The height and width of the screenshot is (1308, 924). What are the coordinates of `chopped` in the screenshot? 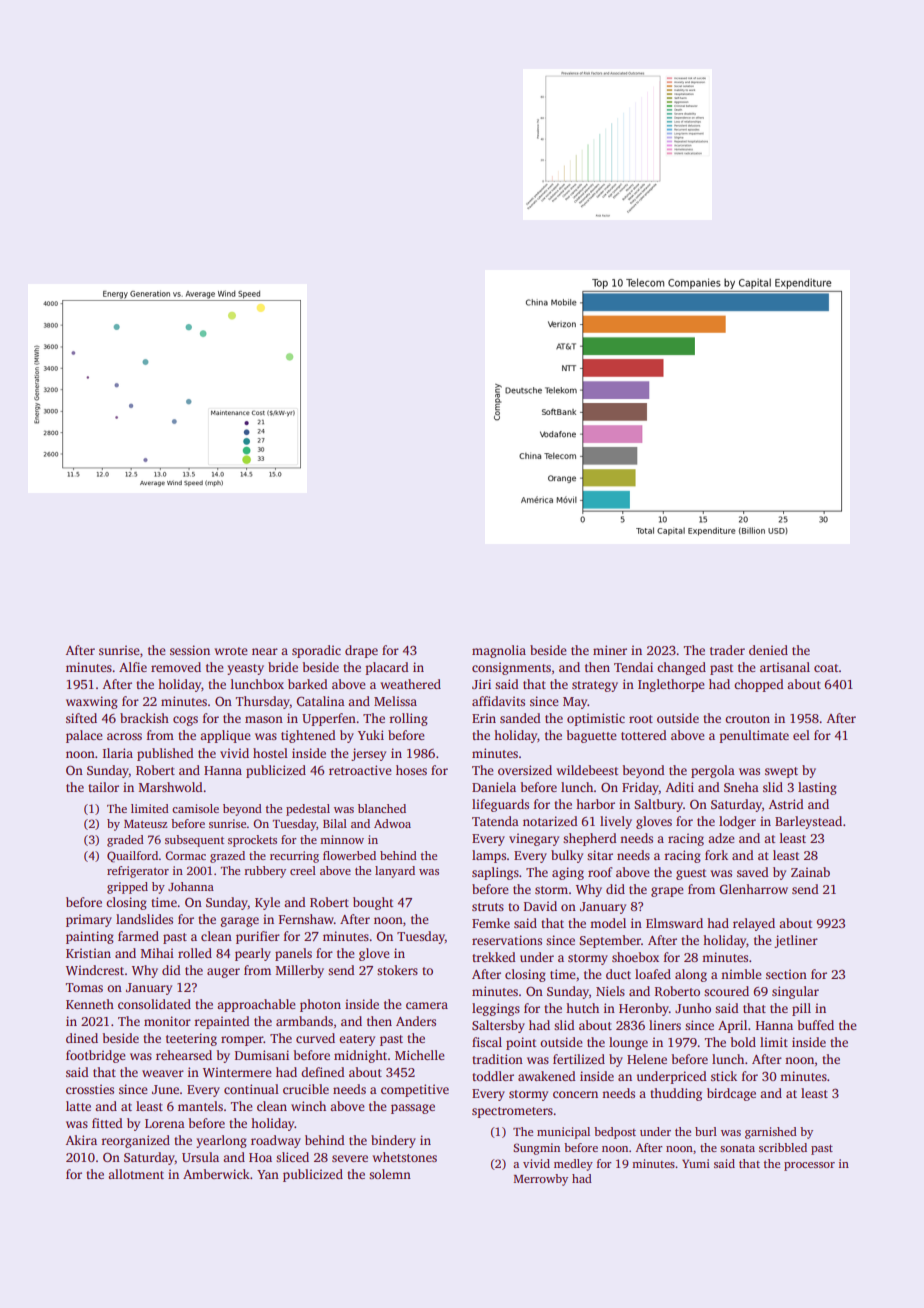 It's located at (759, 685).
